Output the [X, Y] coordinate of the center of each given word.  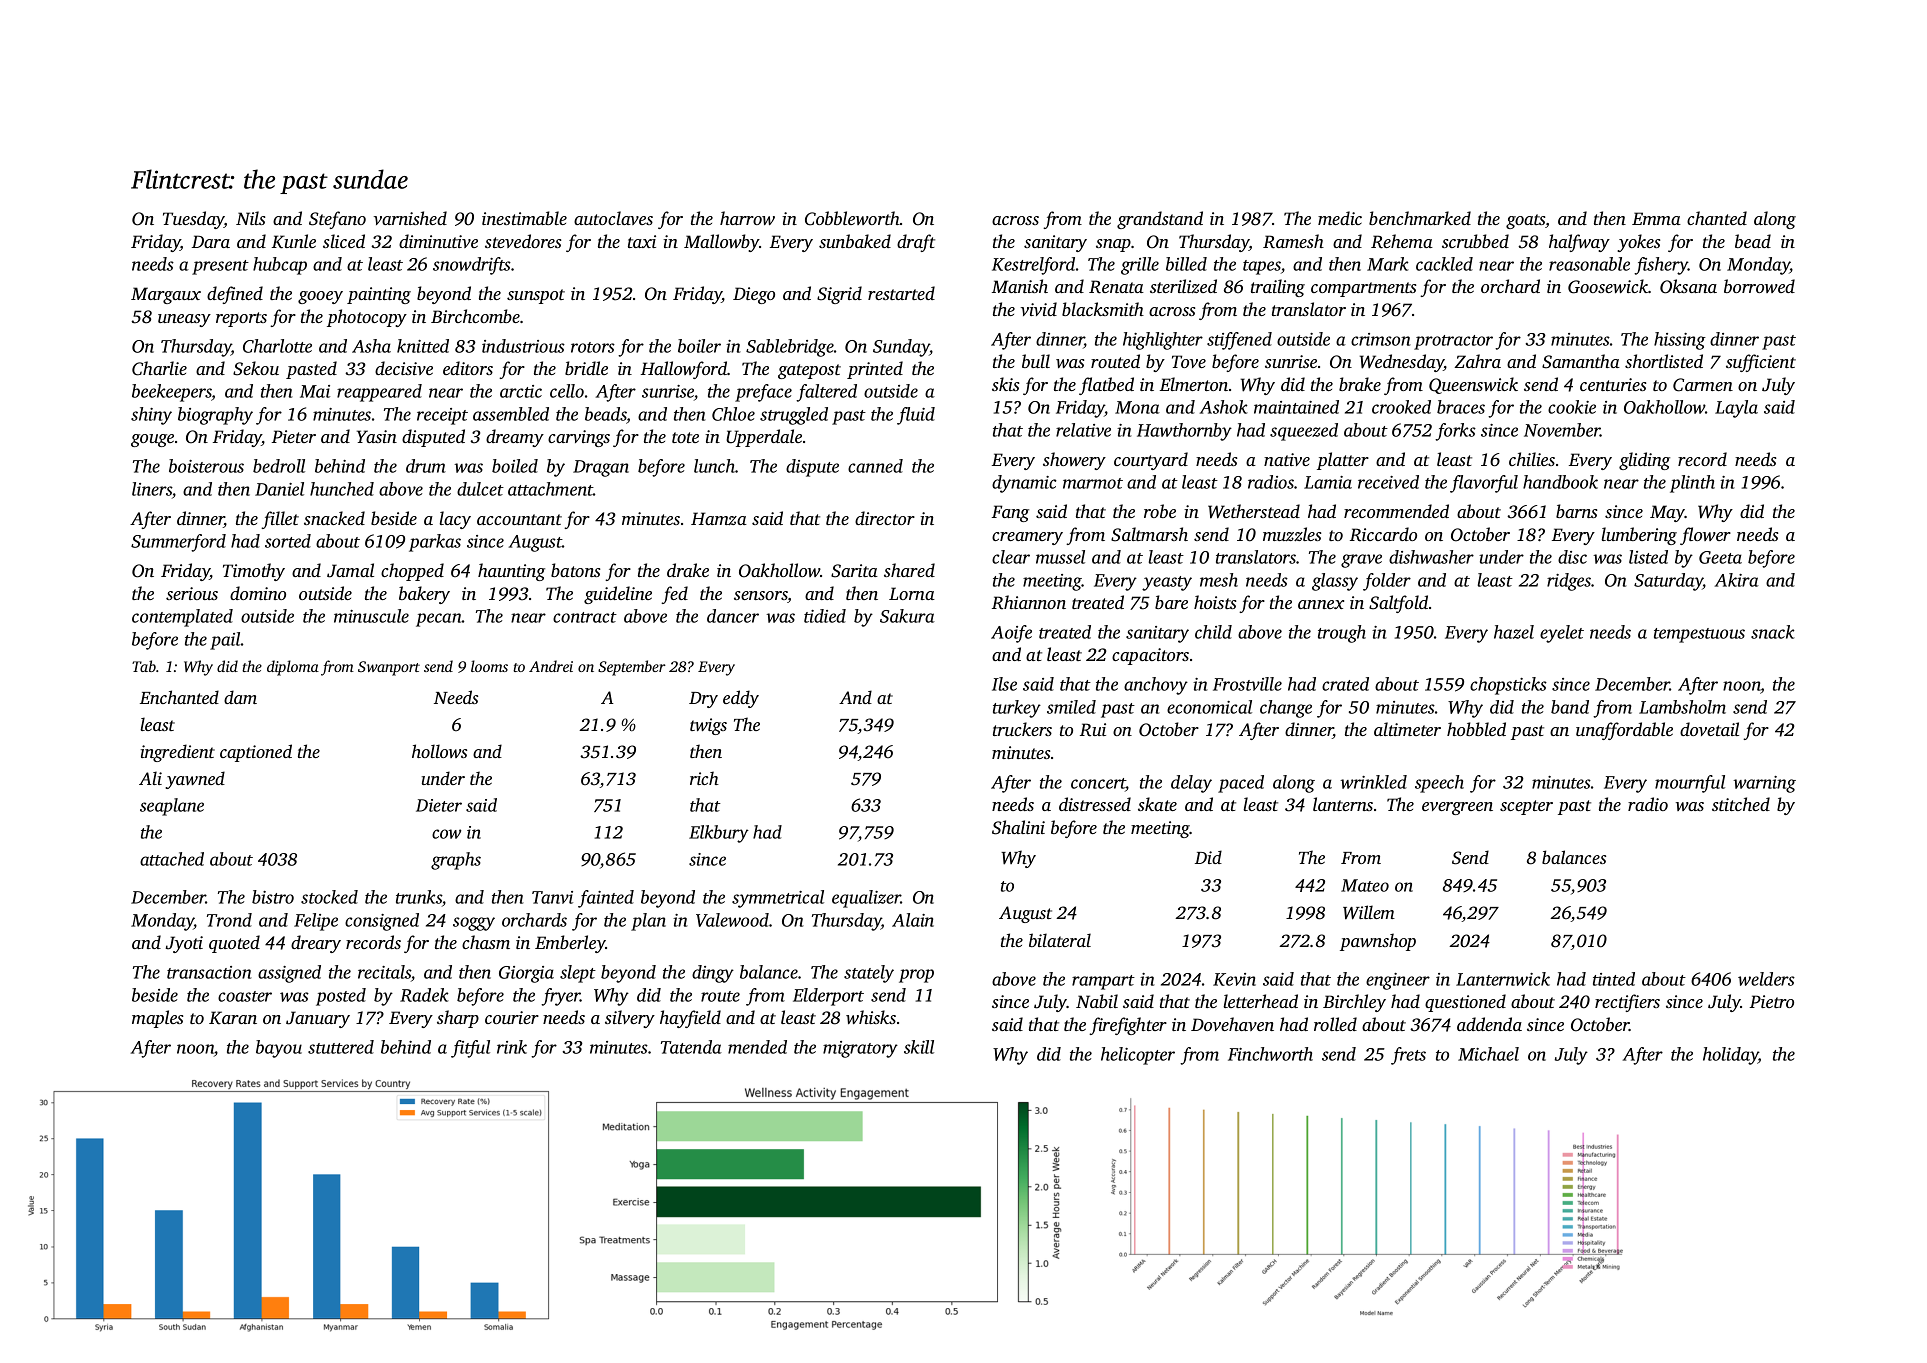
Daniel [279, 489]
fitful [470, 1049]
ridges [1569, 582]
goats [1525, 221]
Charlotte [277, 346]
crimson [1381, 339]
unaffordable [1624, 731]
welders [1766, 979]
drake [688, 570]
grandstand [1160, 220]
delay [1191, 784]
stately [869, 974]
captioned [256, 753]
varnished [410, 218]
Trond [229, 920]
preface [763, 393]
